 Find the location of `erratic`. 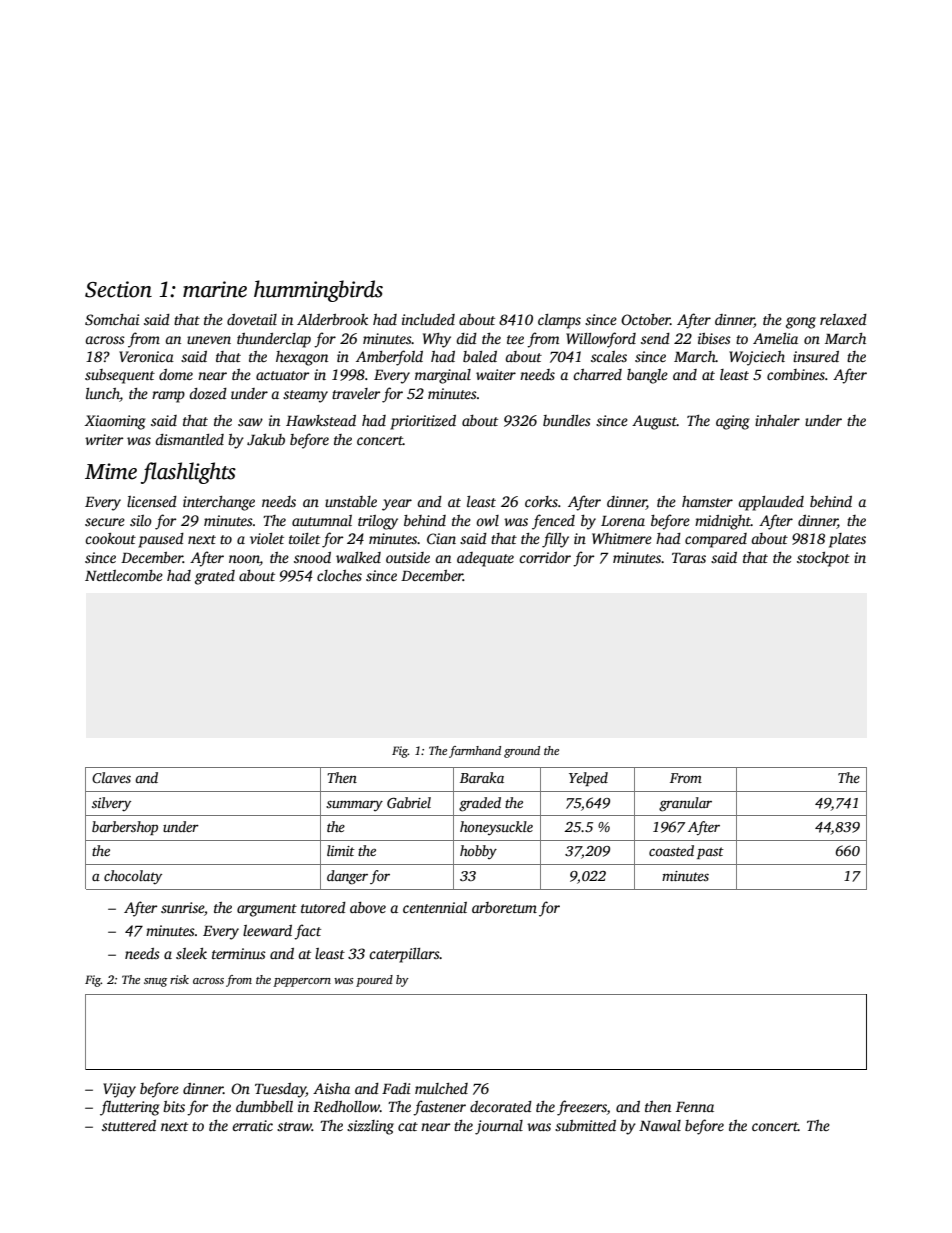

erratic is located at coordinates (252, 1125).
